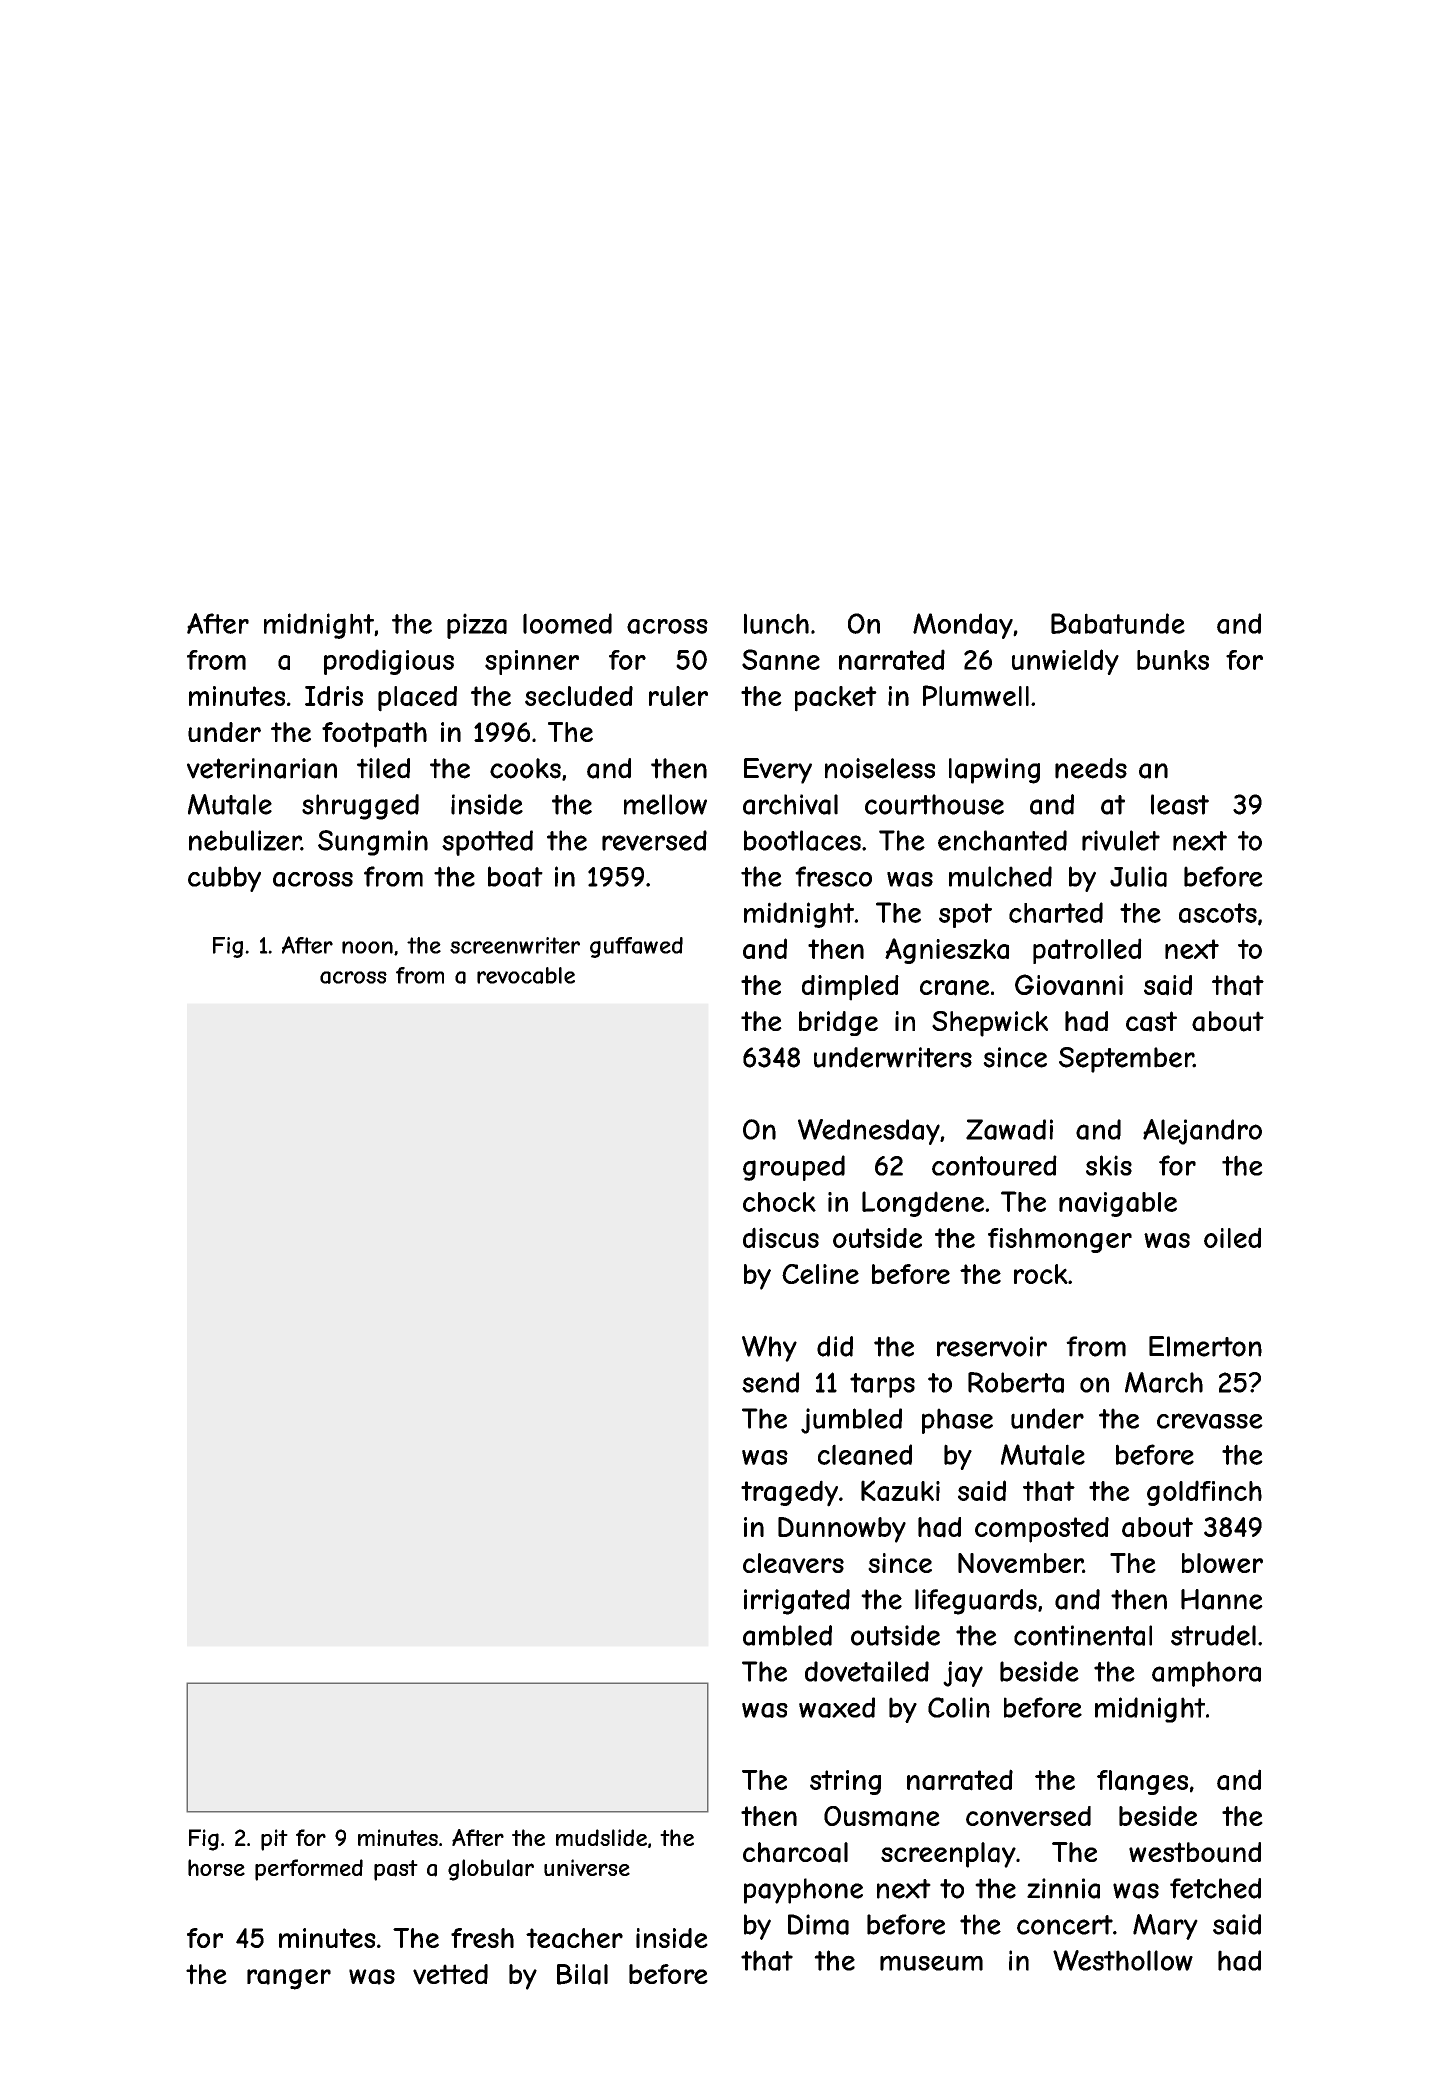  Describe the element at coordinates (601, 1837) in the page. I see `mudslide` at that location.
